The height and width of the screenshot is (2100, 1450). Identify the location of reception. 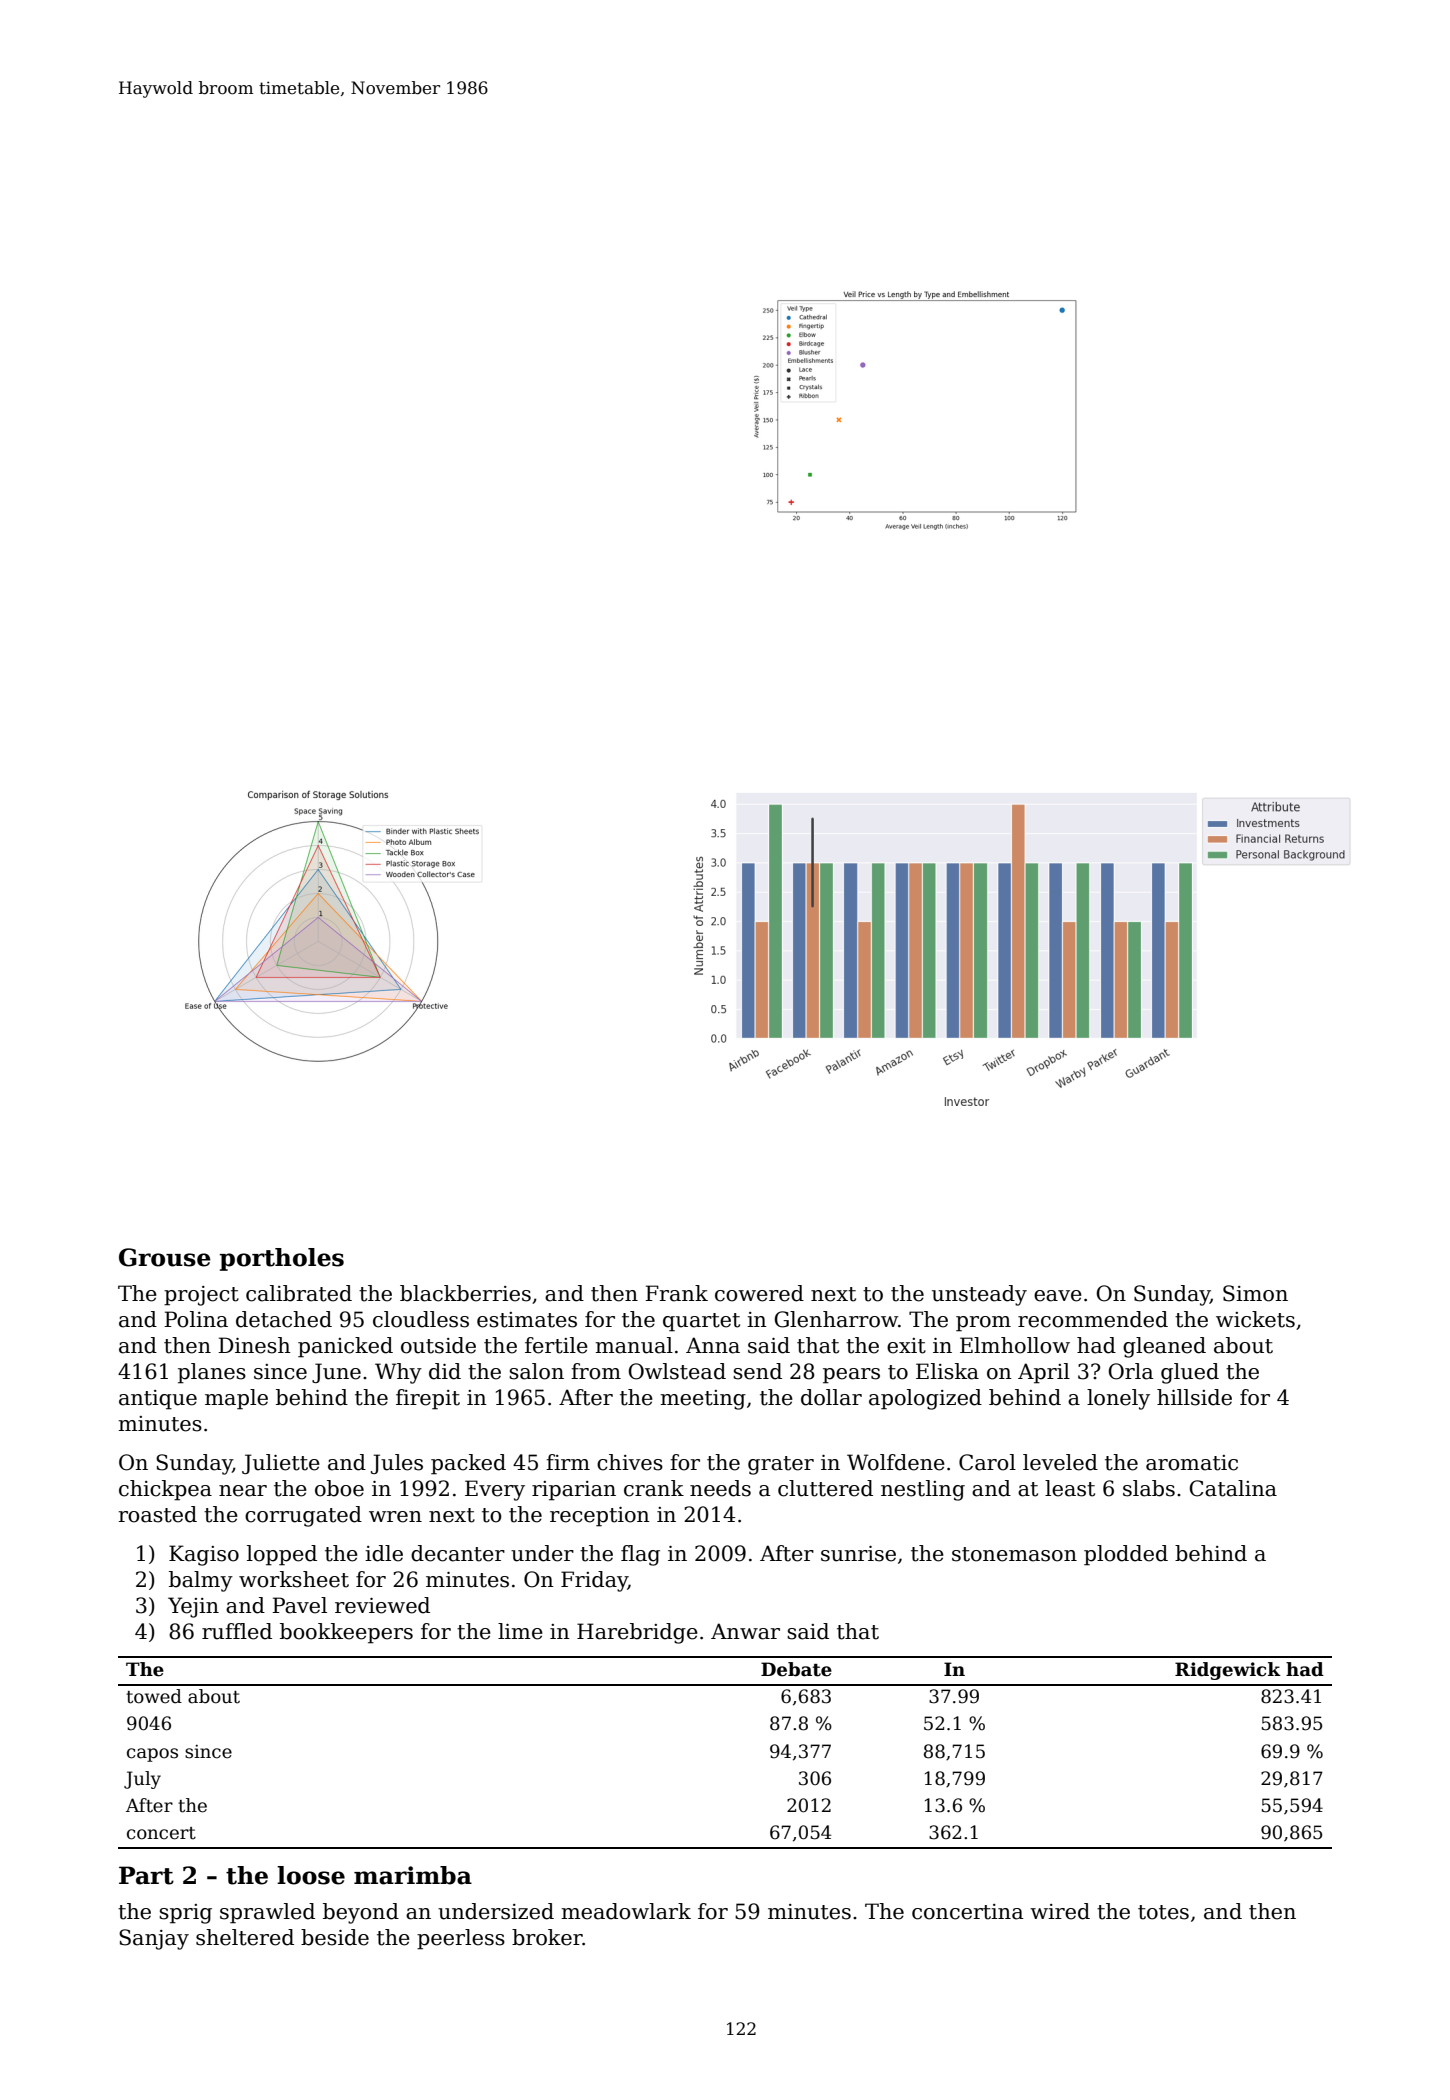
(600, 1517).
